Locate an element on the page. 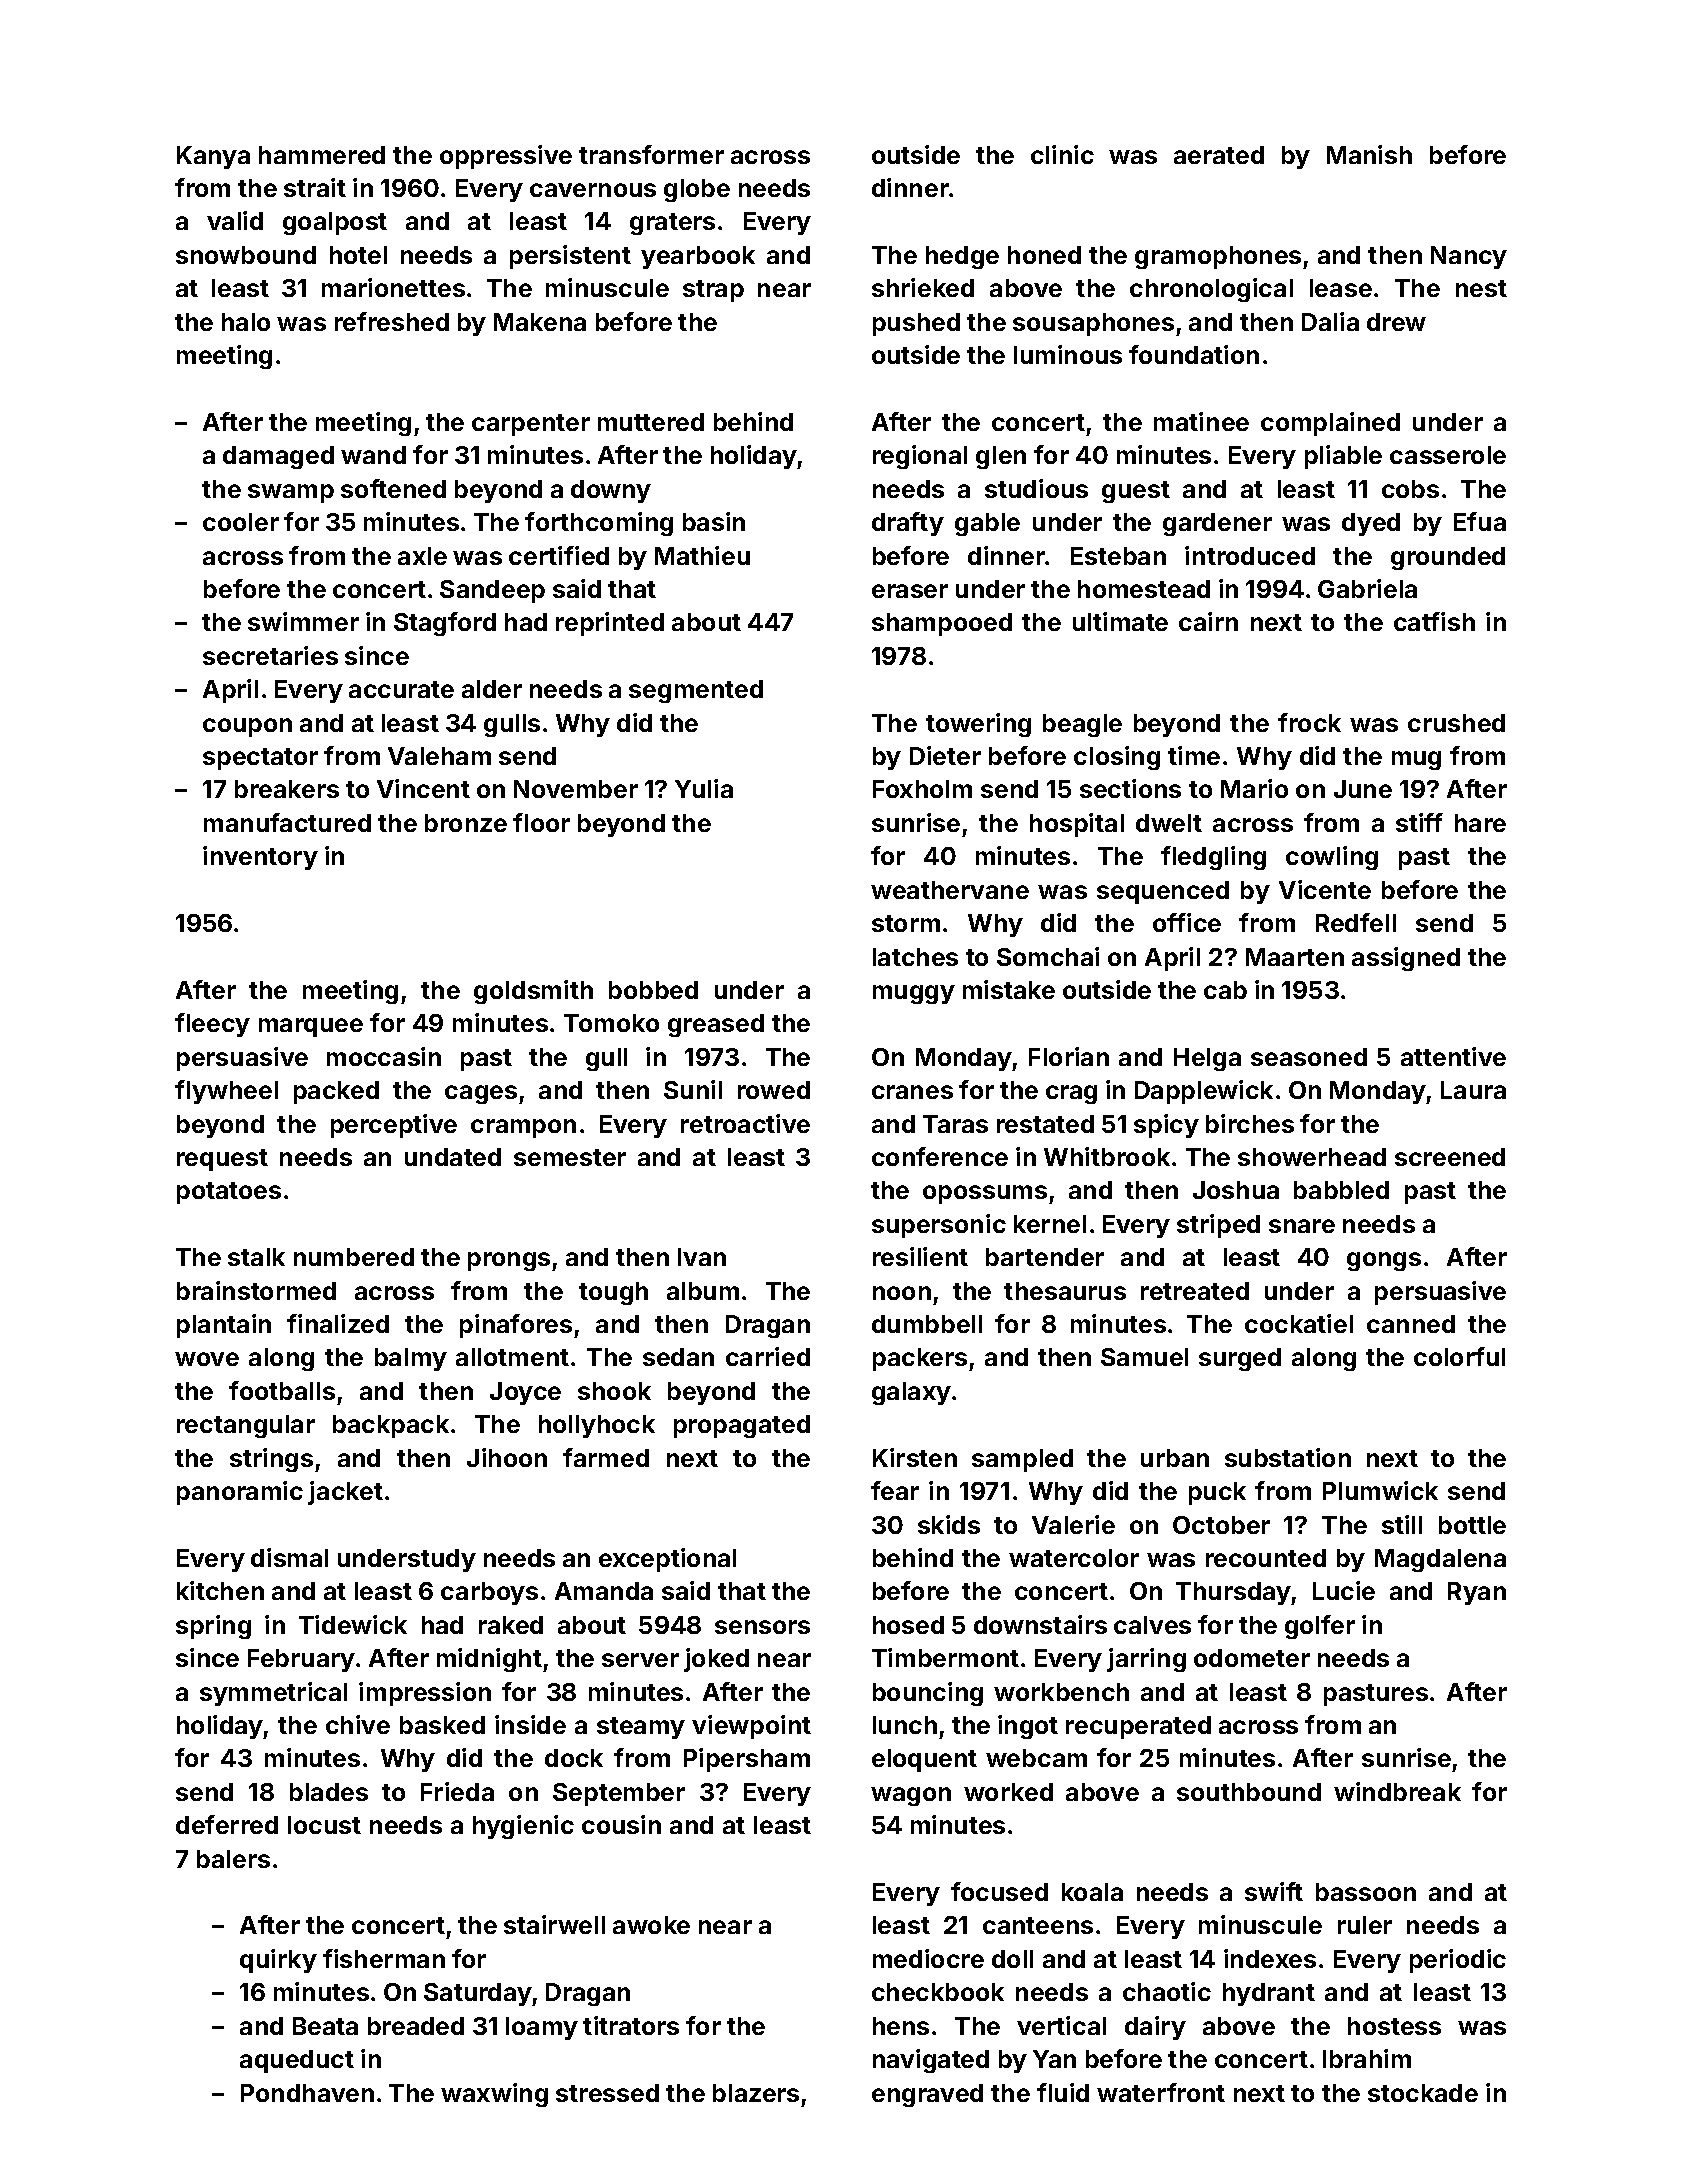 This image has height=2178, width=1683. numbered is located at coordinates (354, 1257).
